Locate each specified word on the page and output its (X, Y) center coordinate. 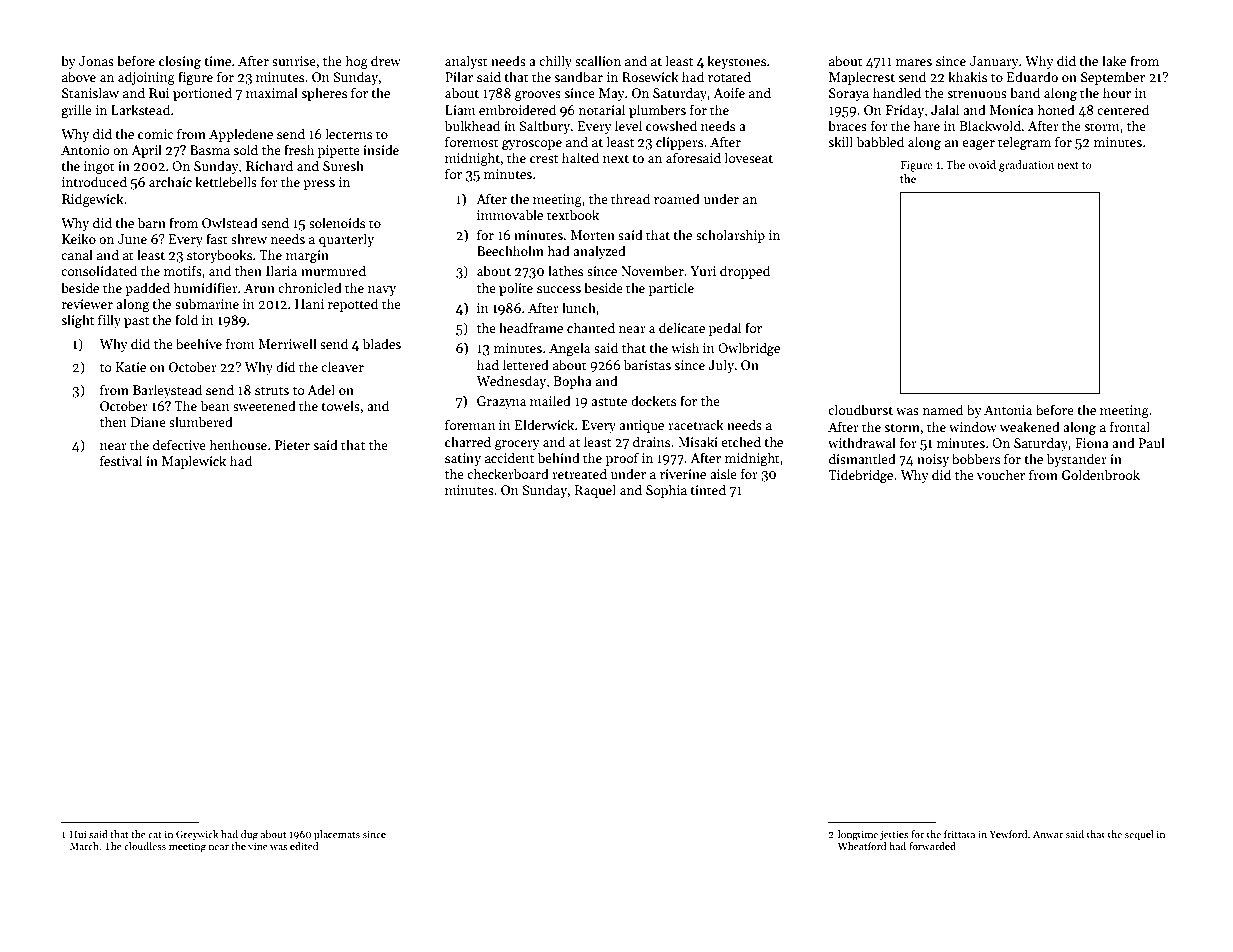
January (994, 62)
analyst (466, 62)
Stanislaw (90, 92)
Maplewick (194, 462)
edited (304, 846)
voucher (1001, 474)
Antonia (1008, 410)
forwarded (932, 846)
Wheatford (862, 846)
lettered (526, 364)
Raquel (595, 491)
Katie (131, 367)
